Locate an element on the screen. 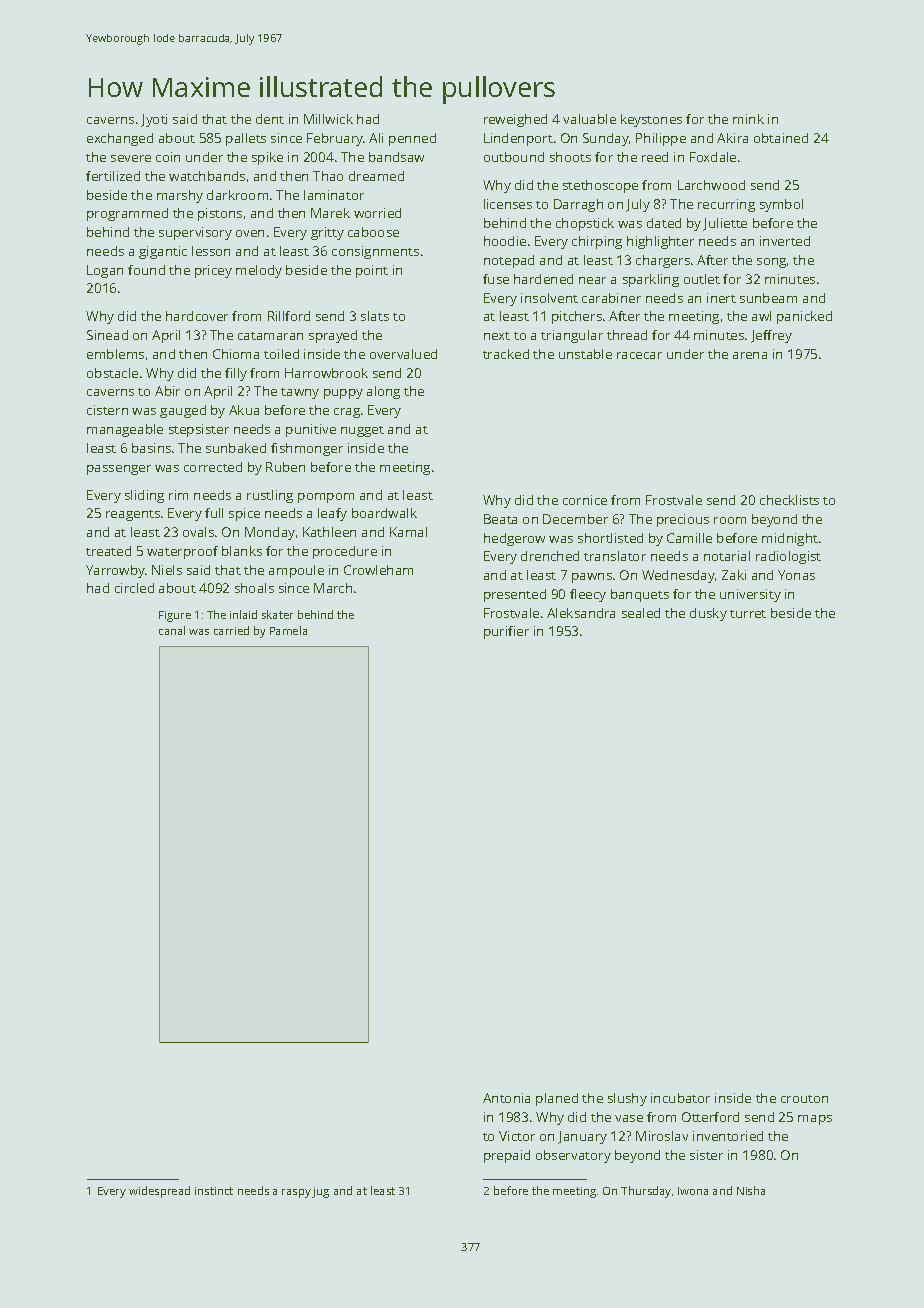 The image size is (924, 1308). Millwick is located at coordinates (328, 119).
